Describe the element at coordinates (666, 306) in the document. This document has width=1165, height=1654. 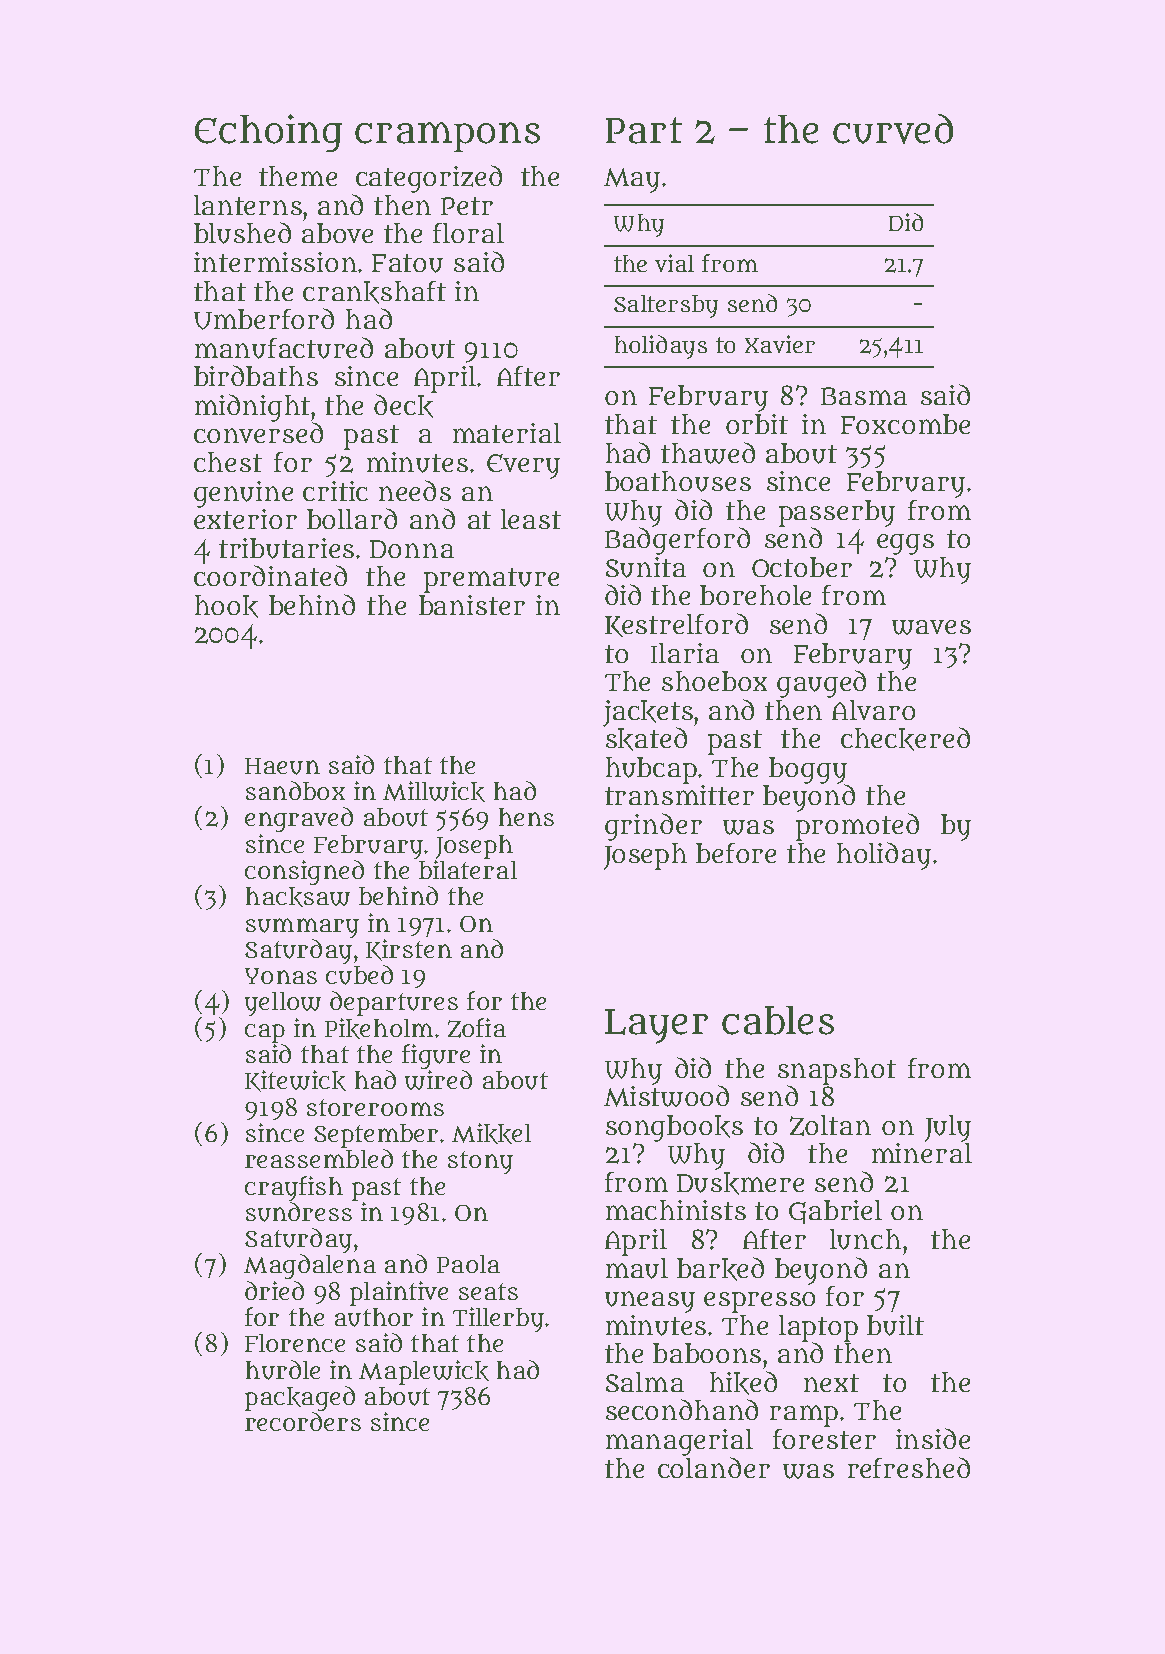
I see `Saltersby` at that location.
